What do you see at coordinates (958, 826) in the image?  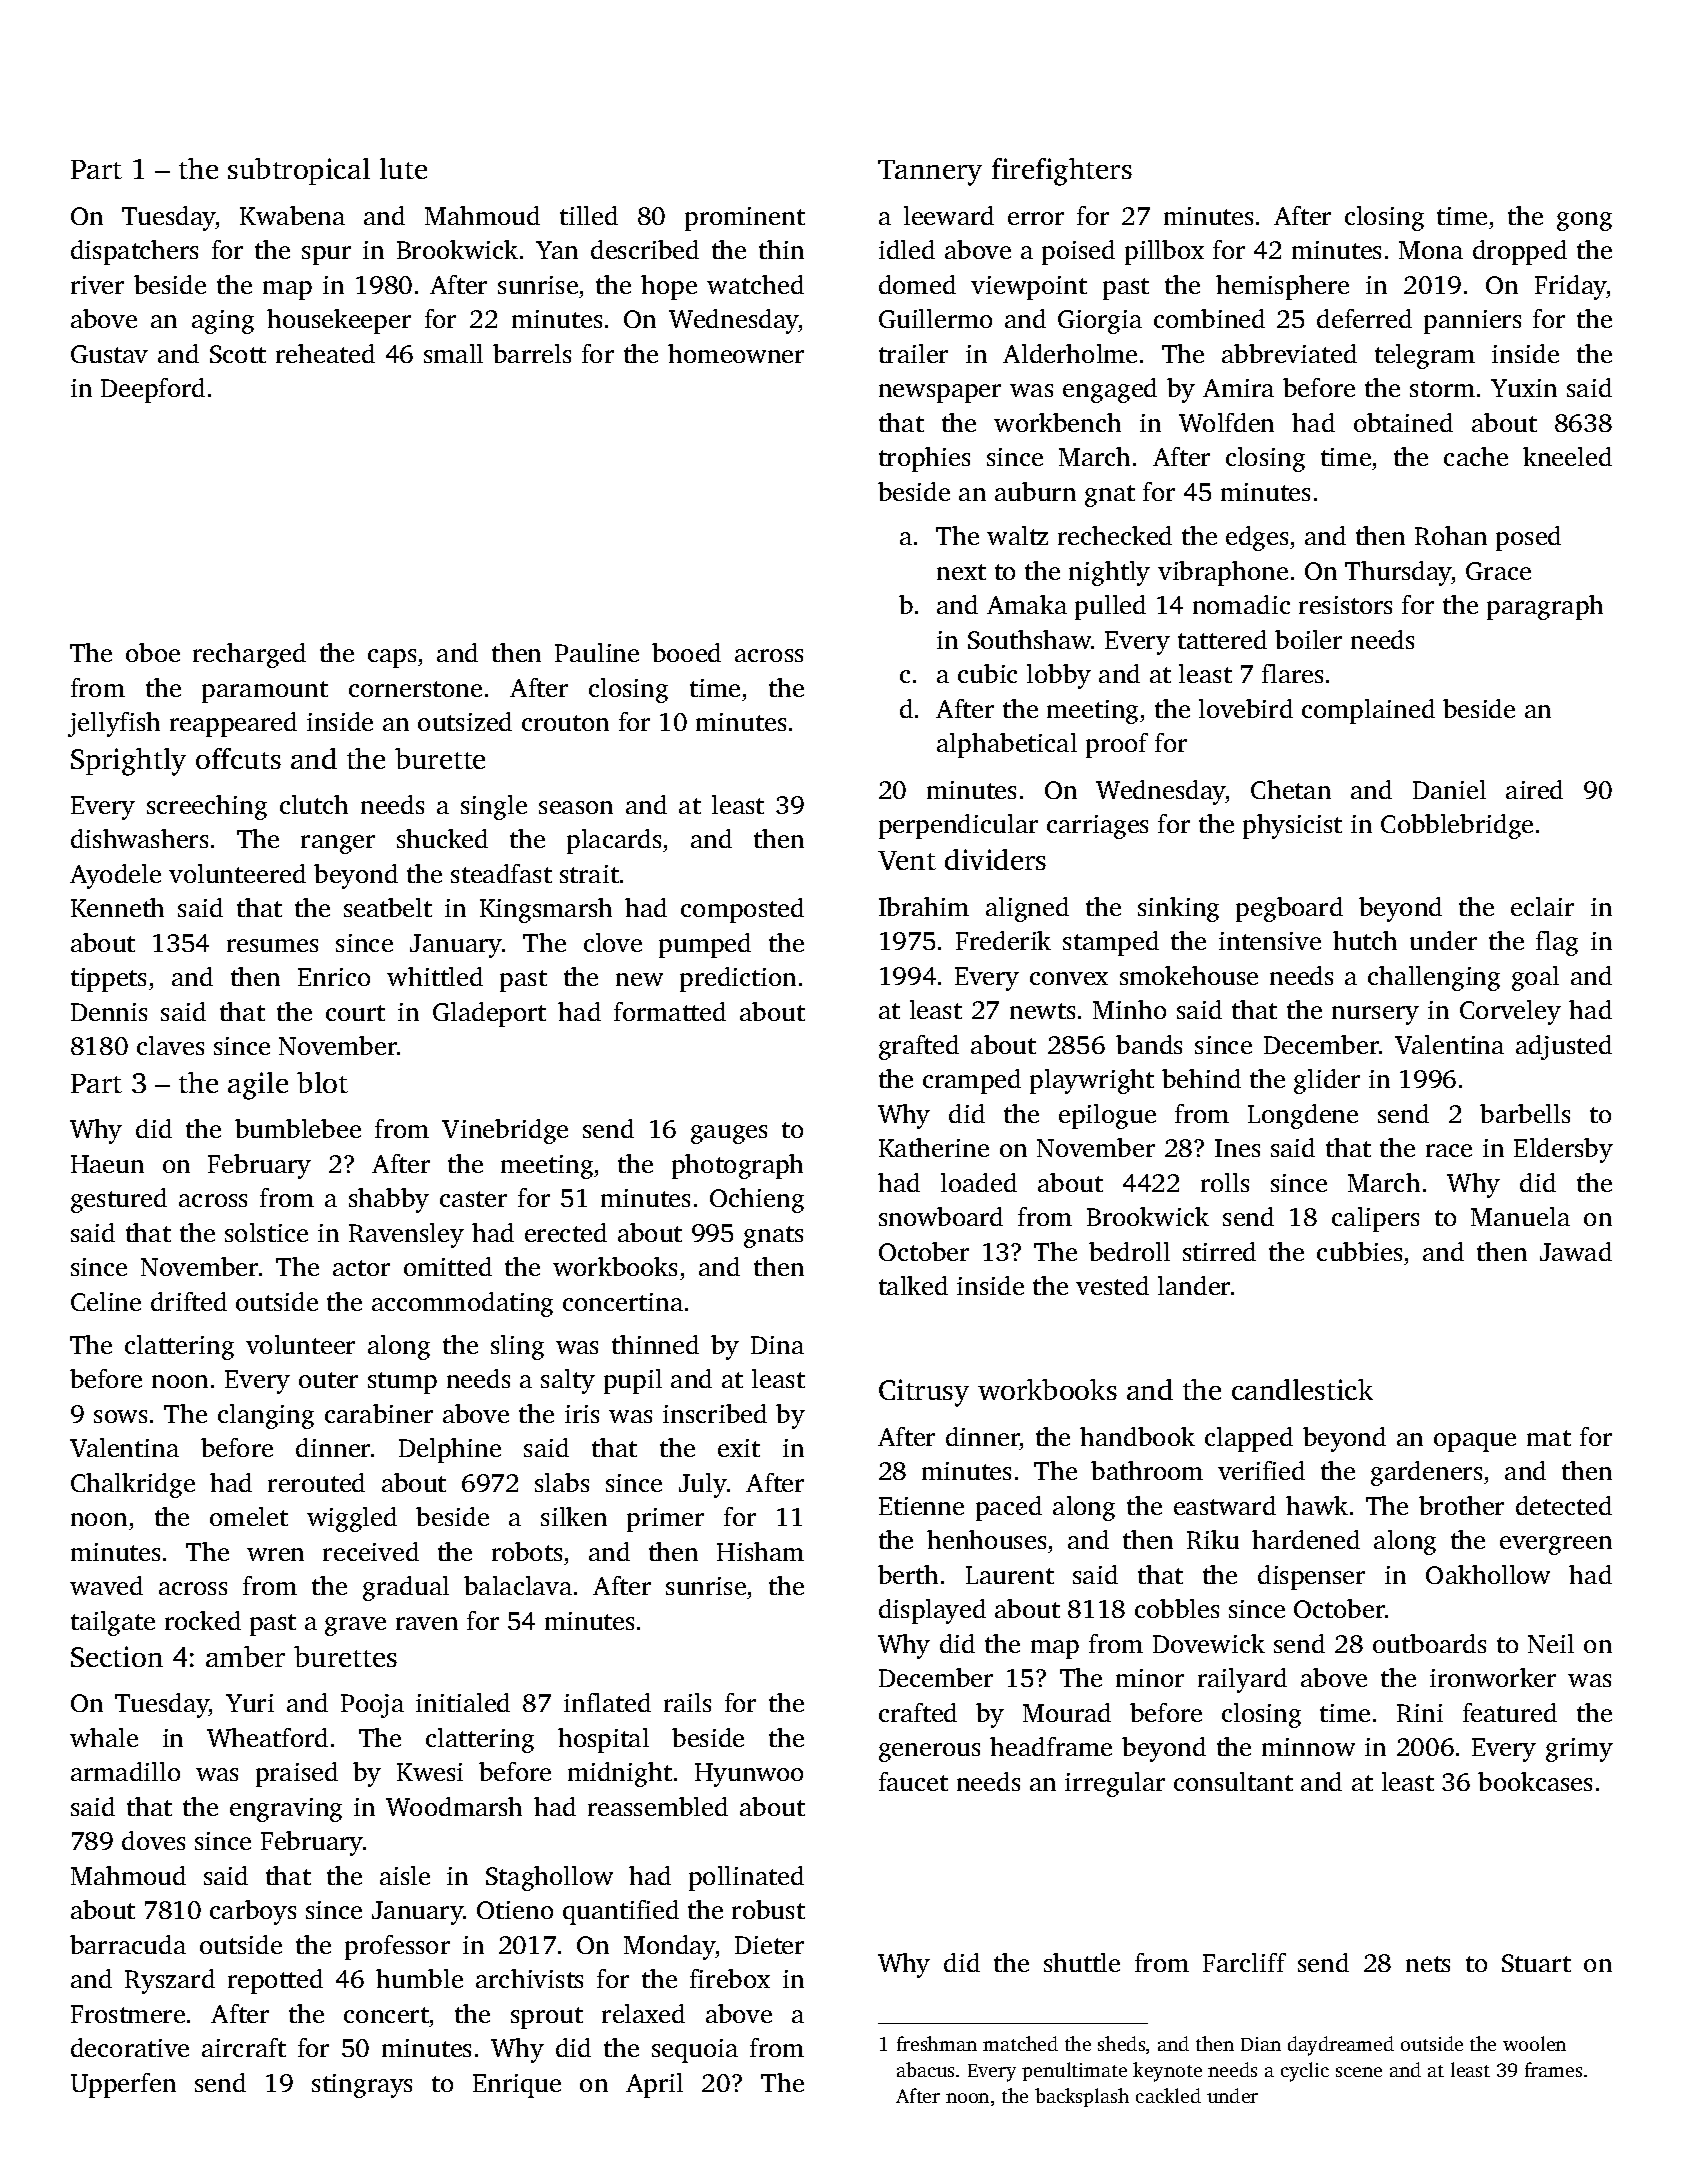 I see `perpendicular` at bounding box center [958, 826].
